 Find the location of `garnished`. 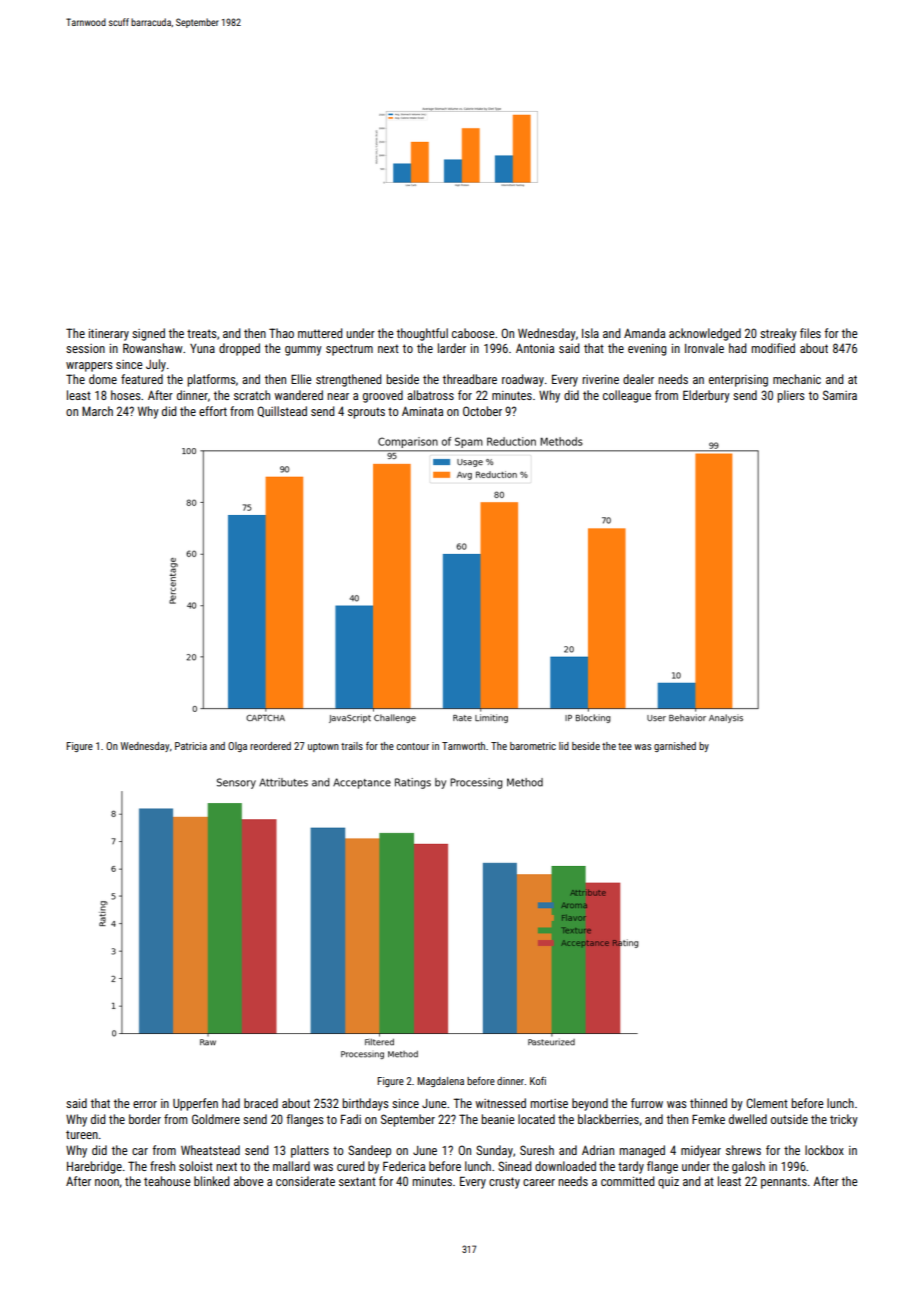

garnished is located at coordinates (675, 747).
